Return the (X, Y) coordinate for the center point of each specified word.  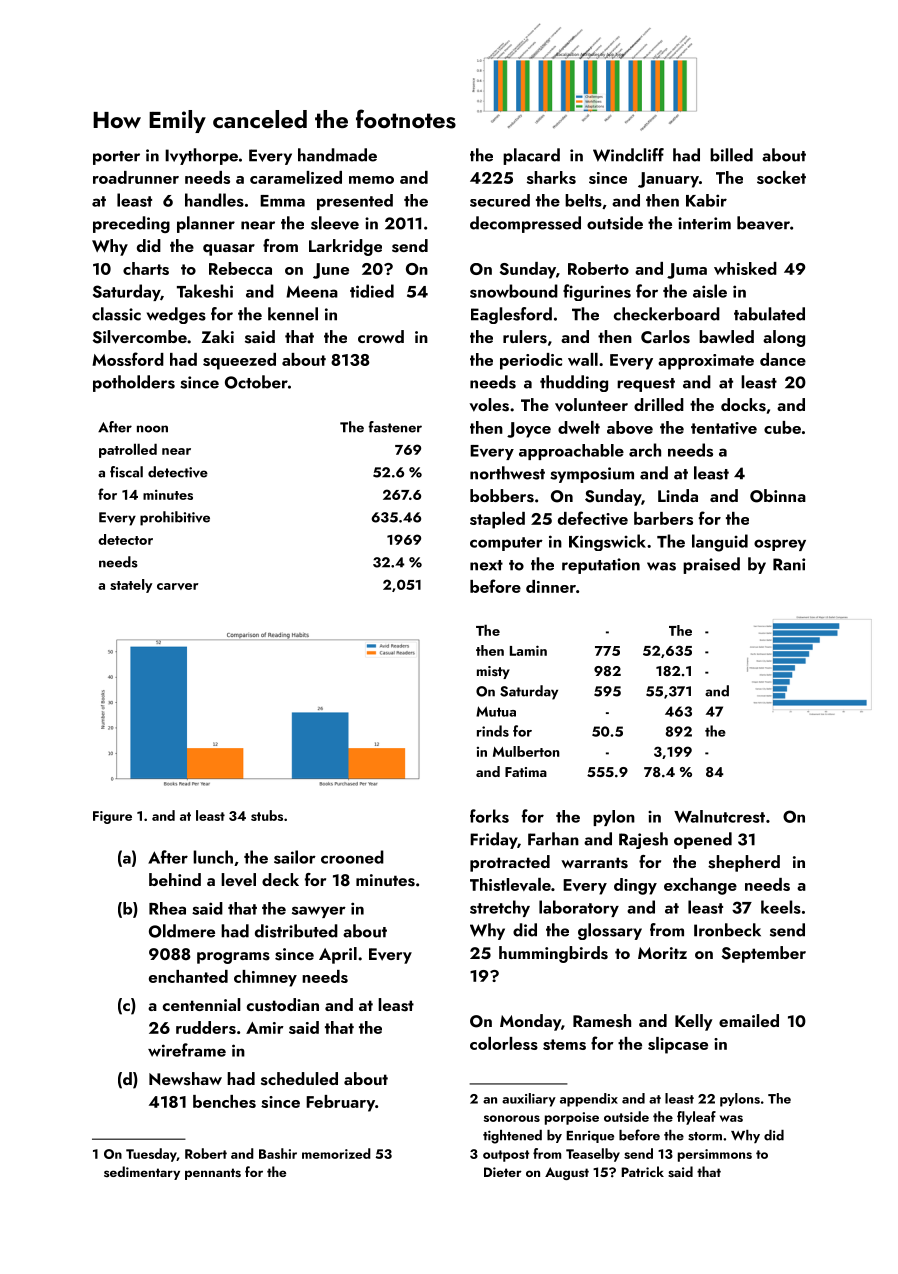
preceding (131, 224)
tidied (372, 291)
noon (152, 429)
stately (131, 586)
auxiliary (529, 1100)
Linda (678, 495)
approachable (571, 452)
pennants (213, 1174)
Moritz (662, 953)
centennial (202, 1004)
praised (711, 565)
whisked (745, 268)
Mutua (496, 711)
